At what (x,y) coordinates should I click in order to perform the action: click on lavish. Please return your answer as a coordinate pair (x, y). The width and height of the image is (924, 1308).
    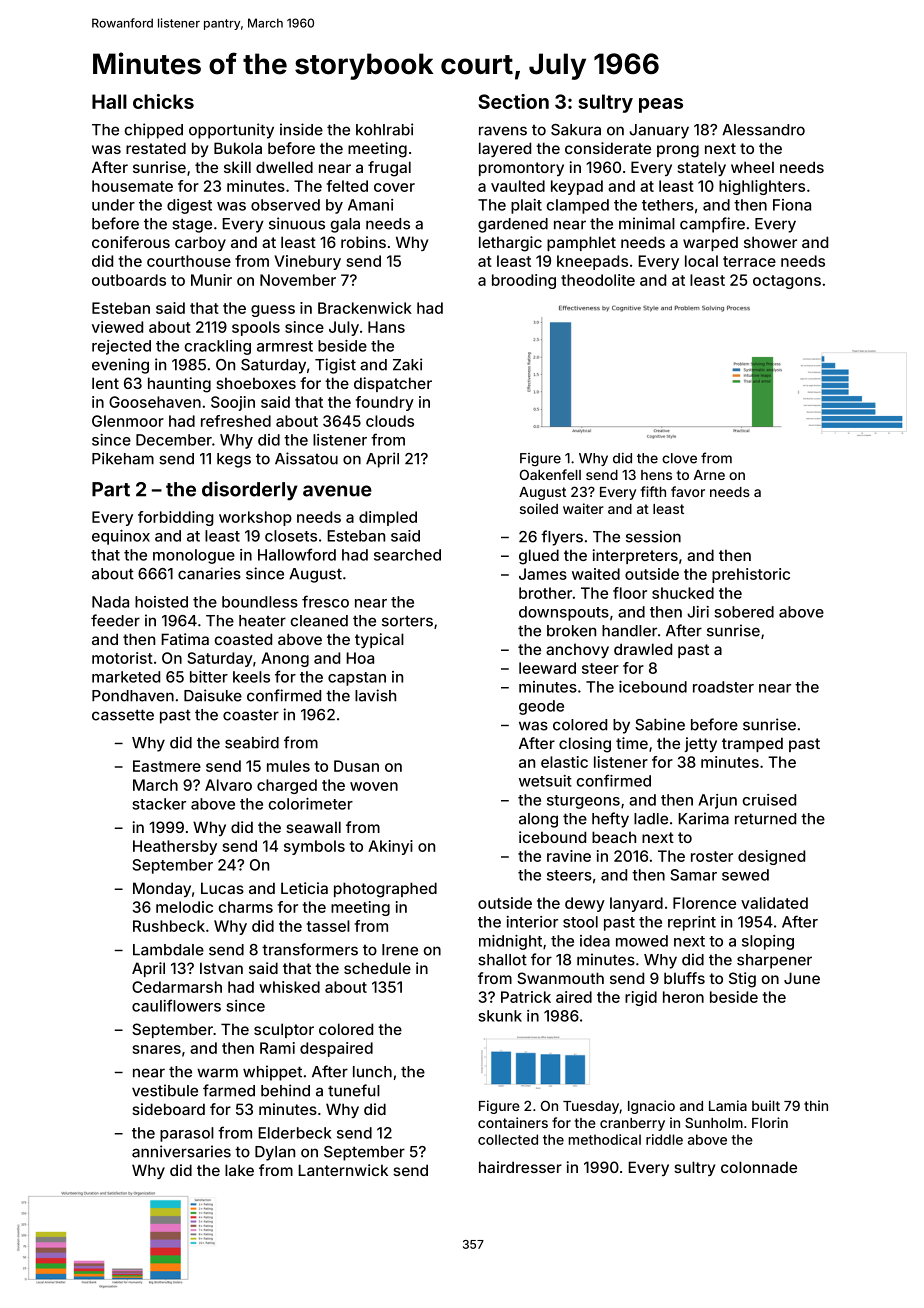
    Looking at the image, I should click on (375, 695).
